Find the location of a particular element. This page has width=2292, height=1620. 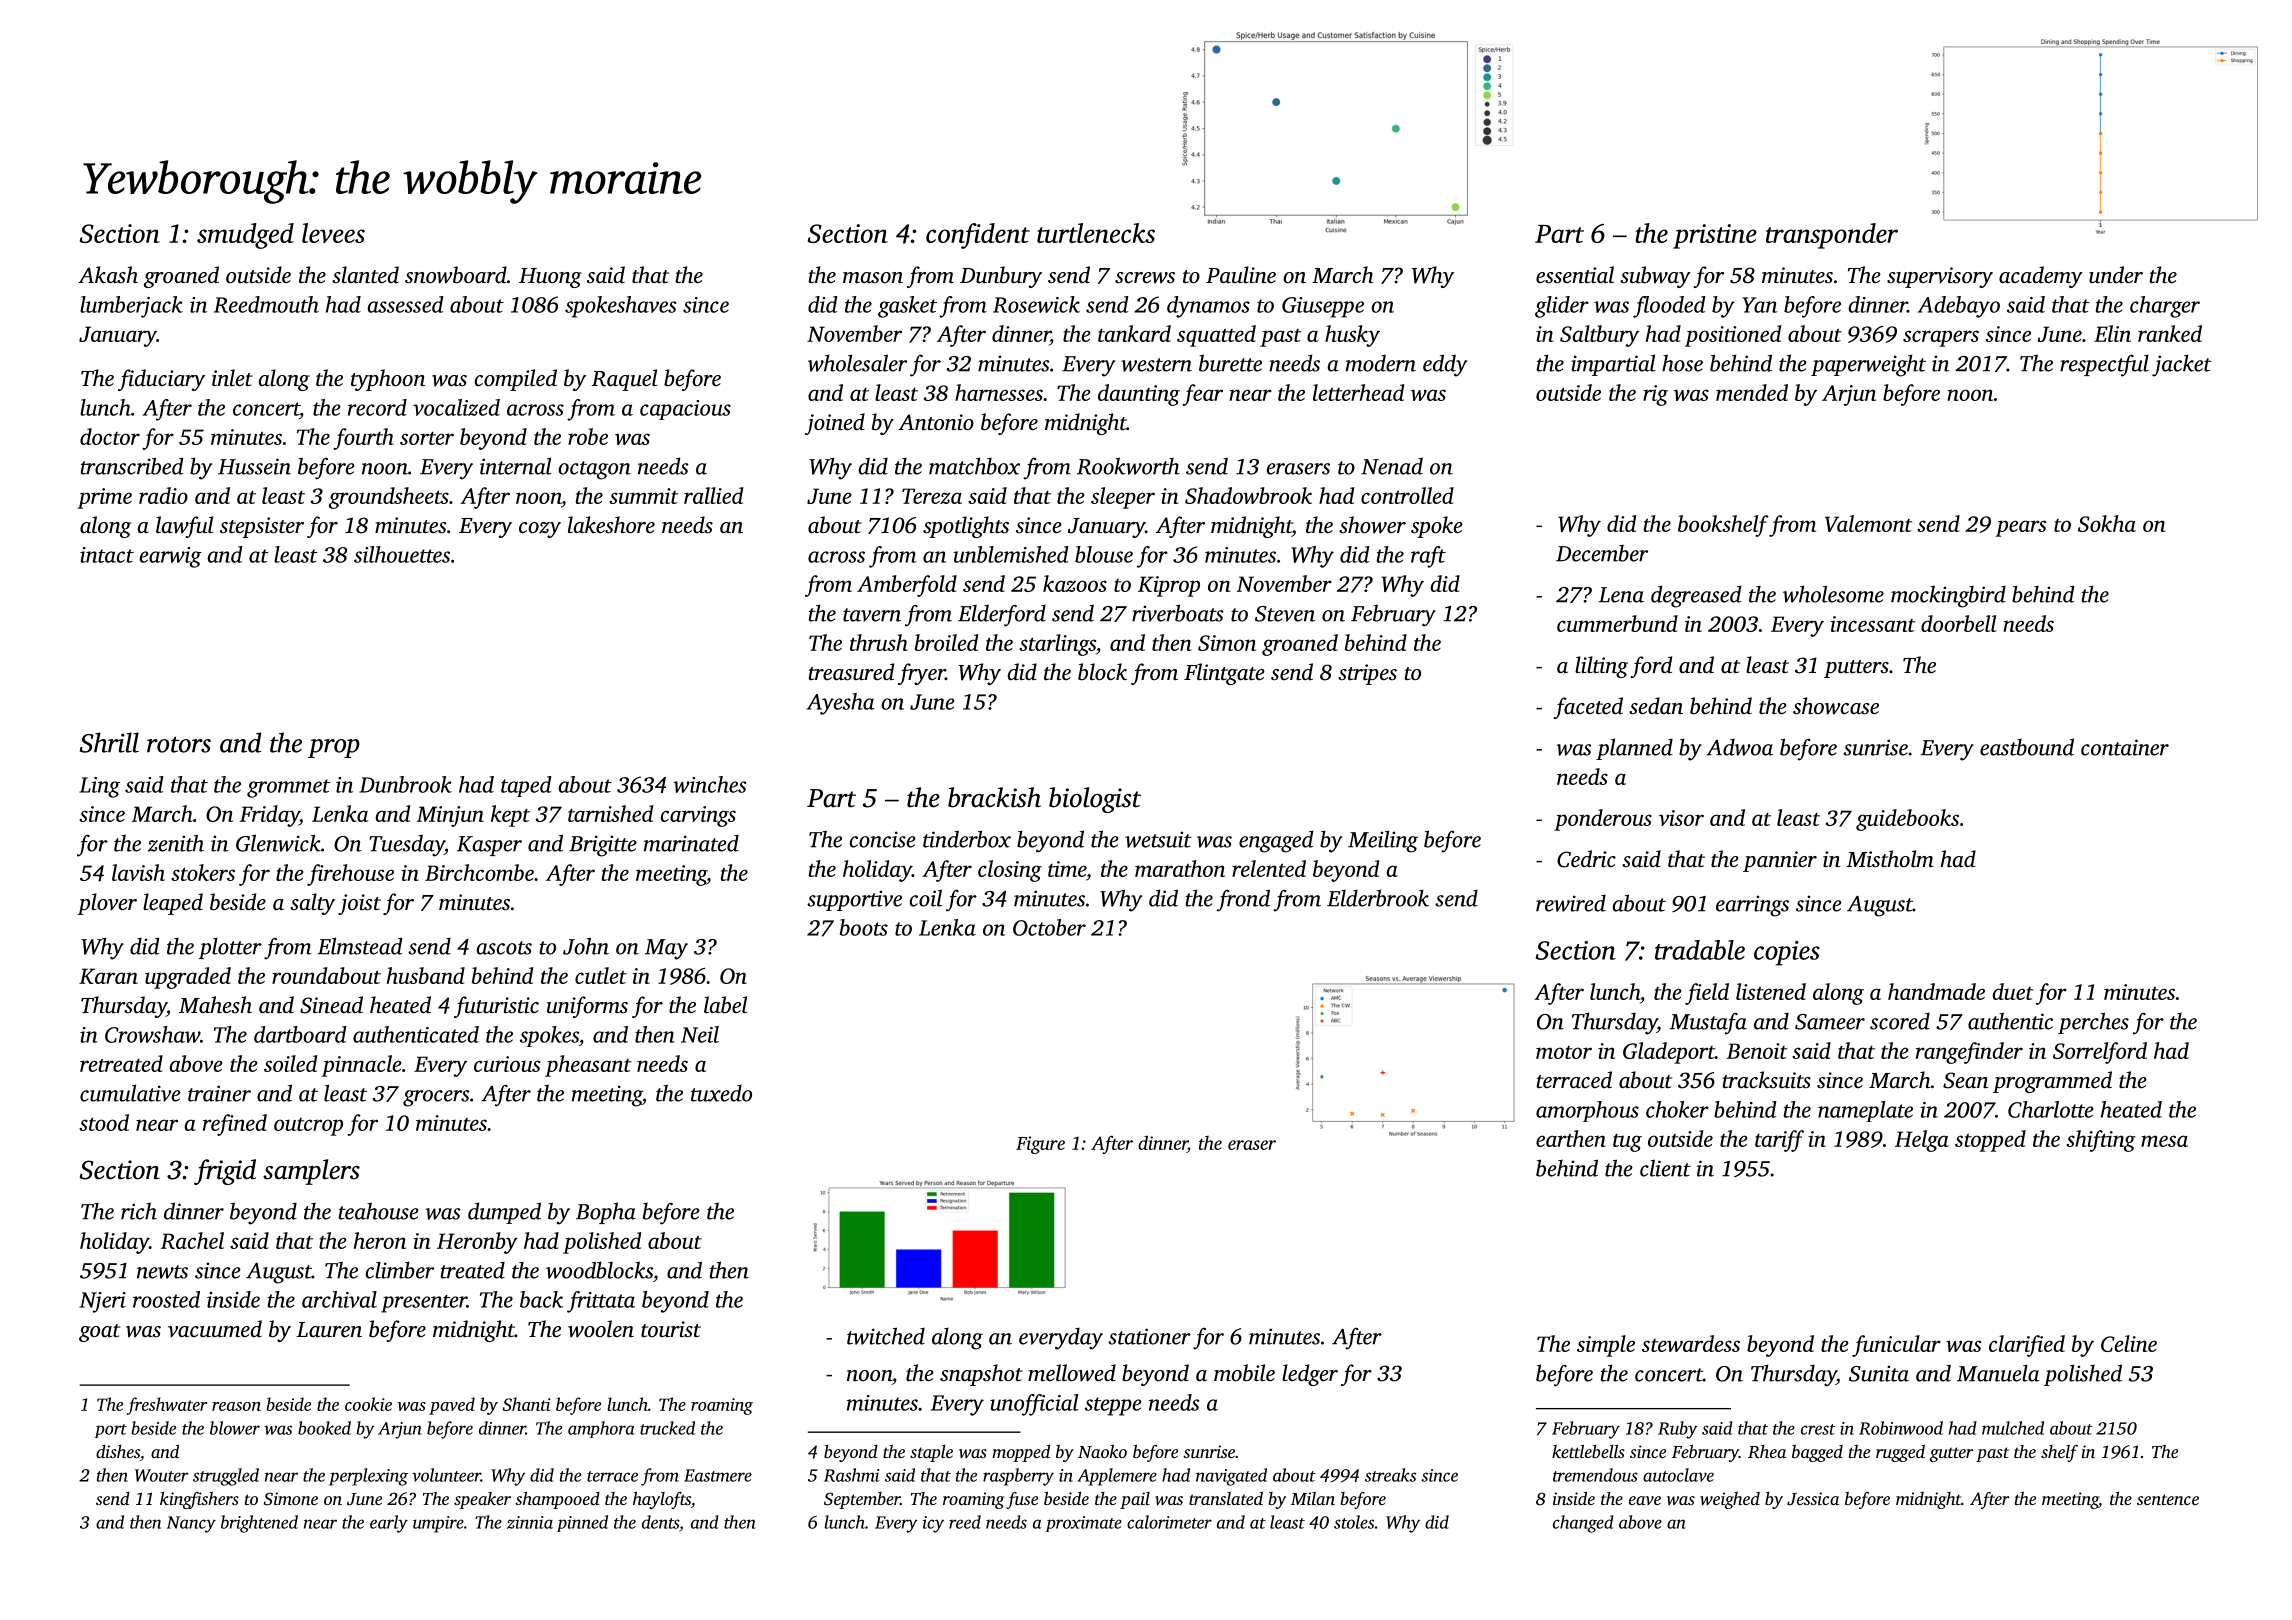

inlet is located at coordinates (232, 378).
